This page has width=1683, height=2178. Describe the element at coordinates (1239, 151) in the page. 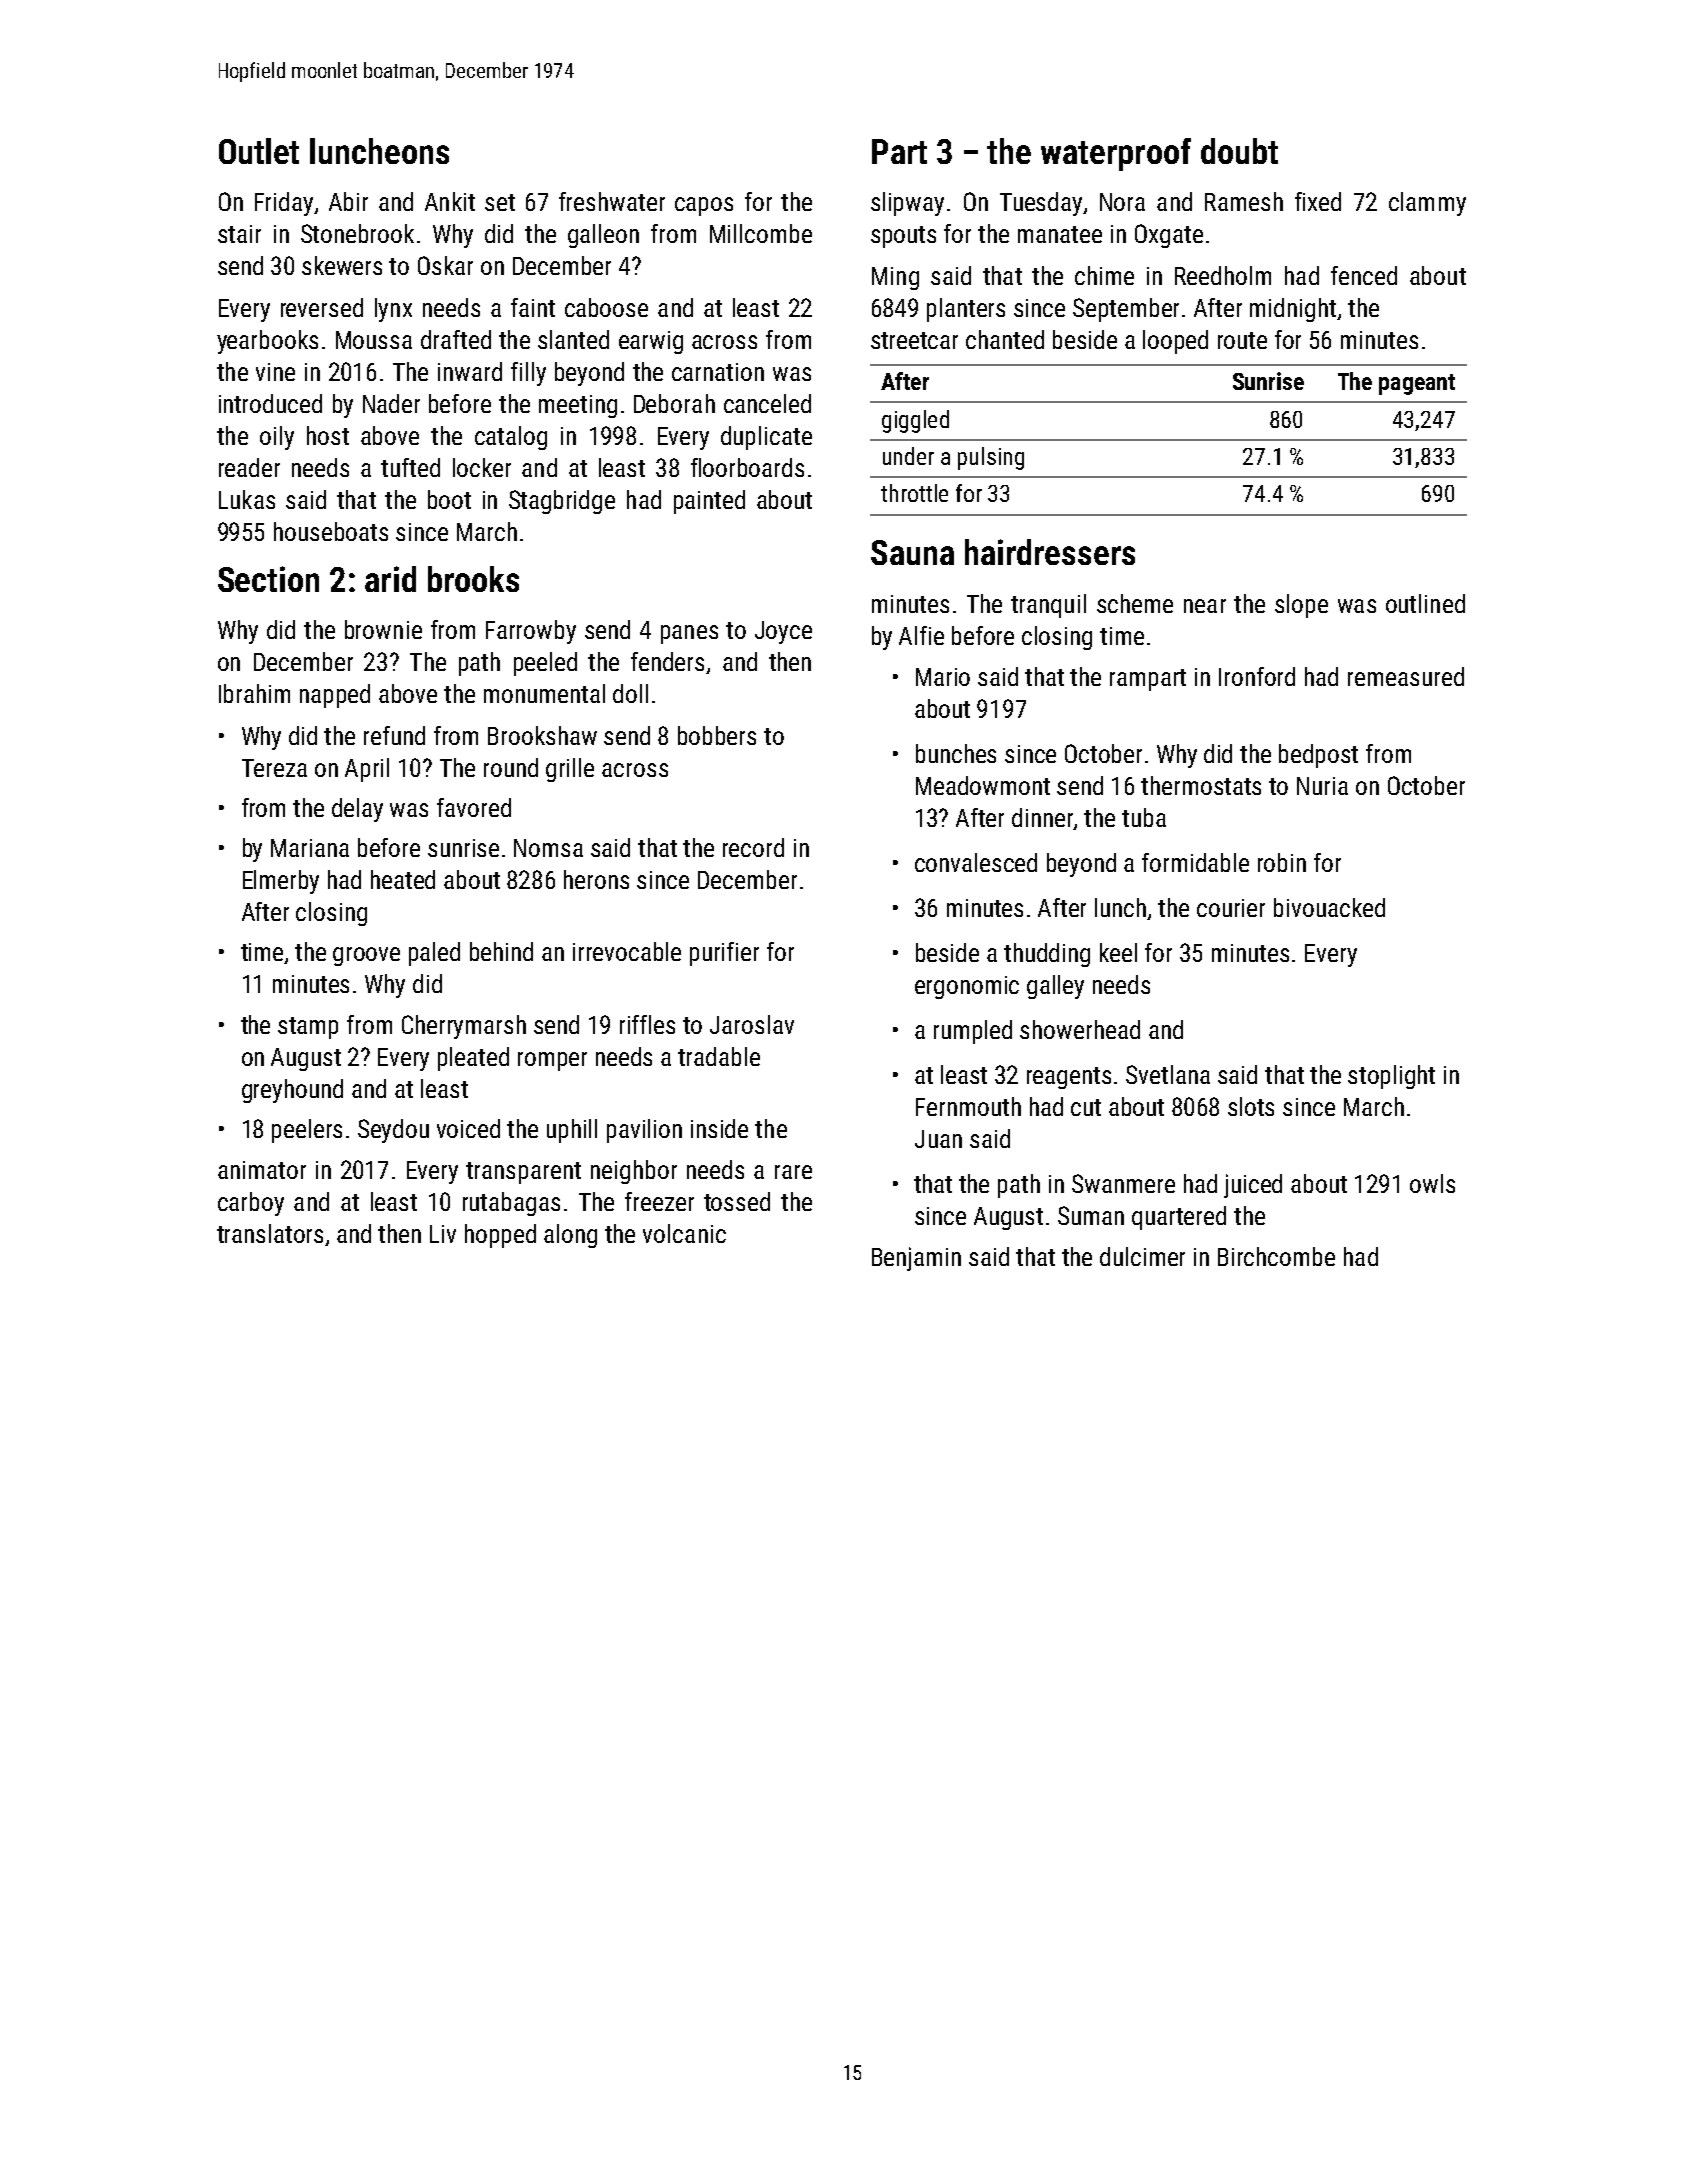

I see `doubt` at that location.
